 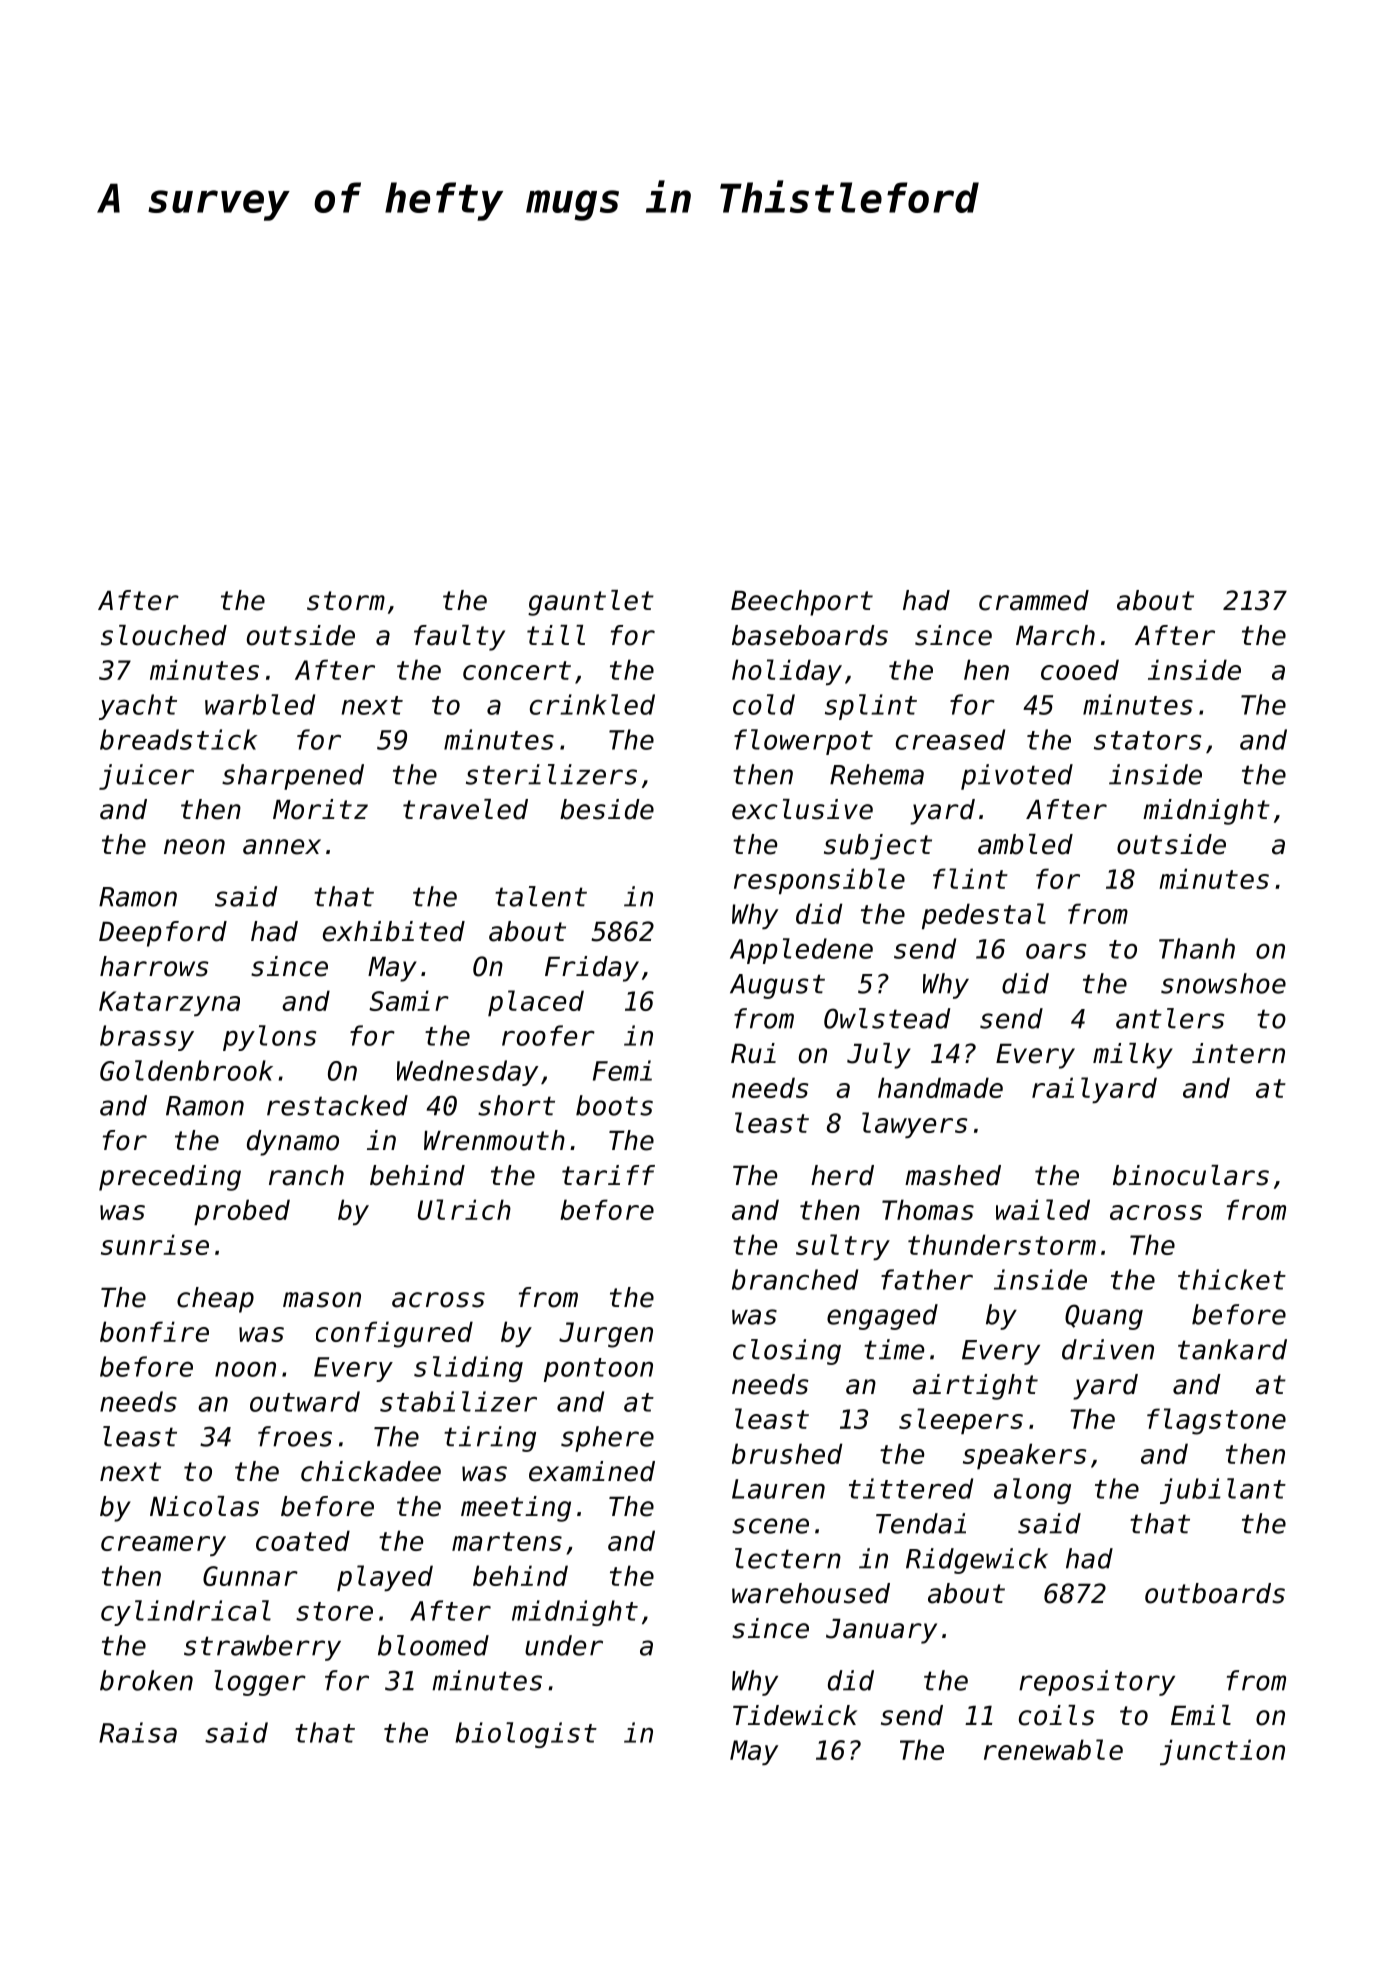 What do you see at coordinates (1034, 600) in the screenshot?
I see `crammed` at bounding box center [1034, 600].
